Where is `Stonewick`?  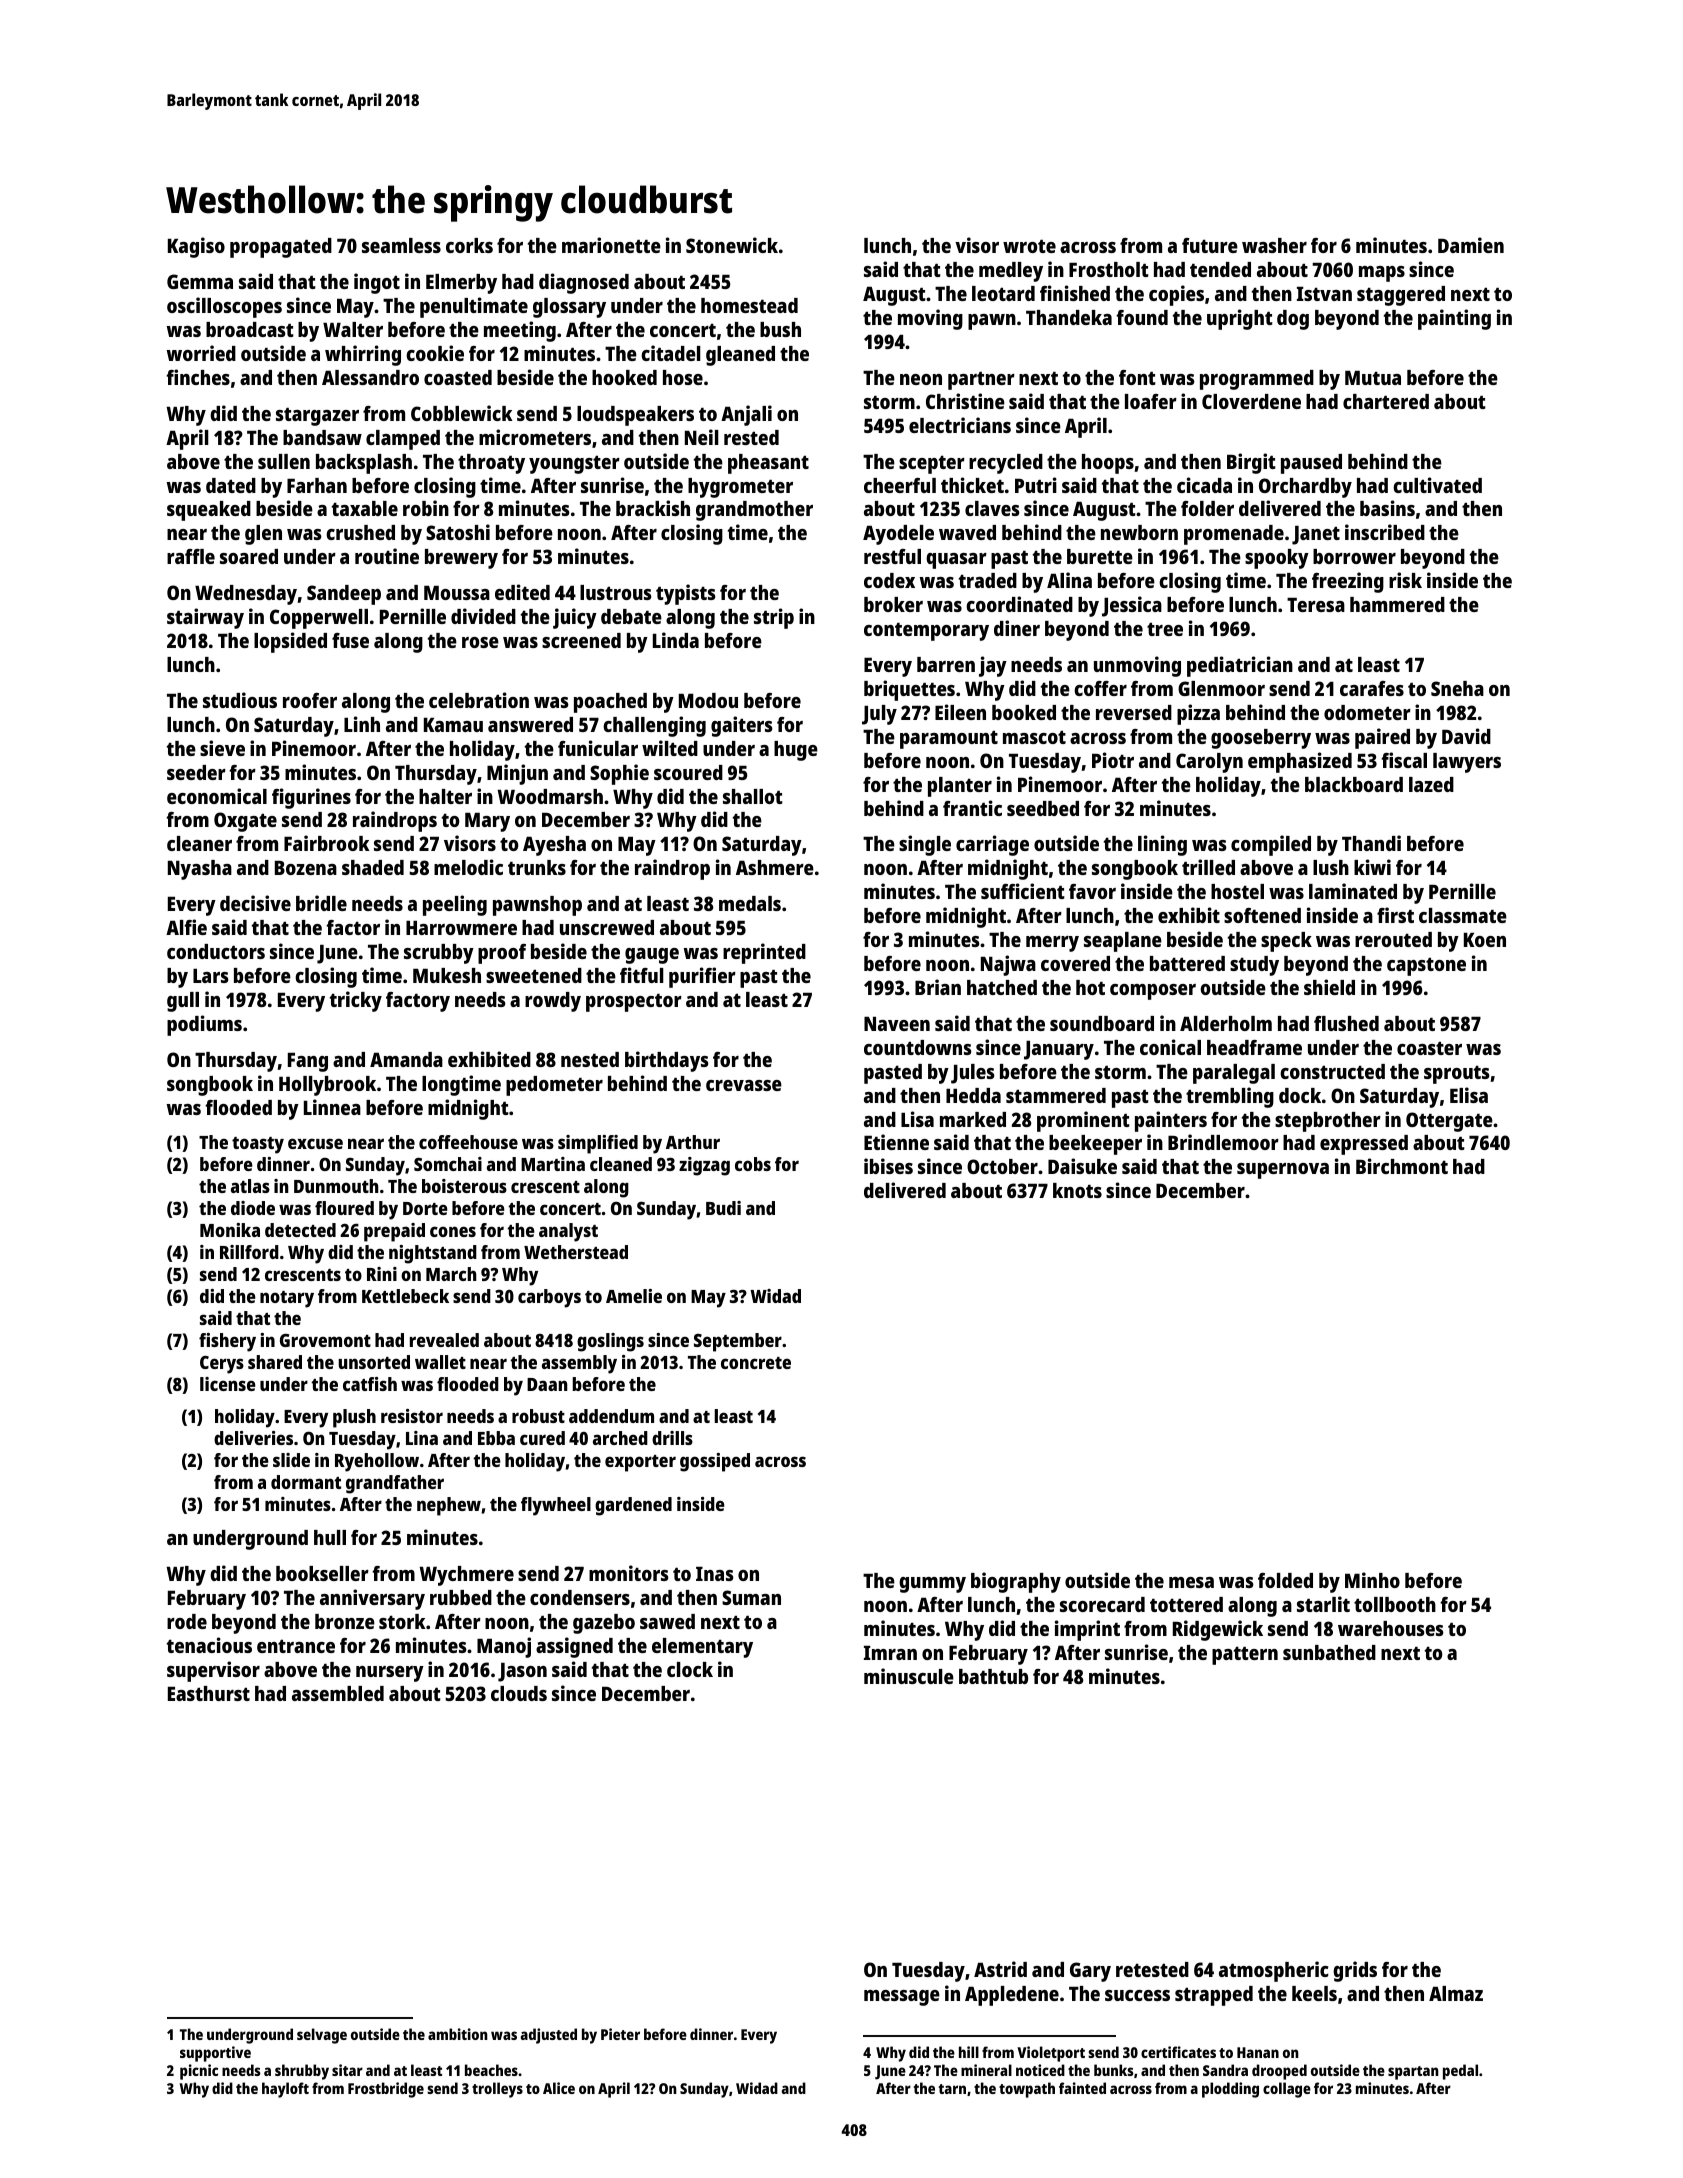
Stonewick is located at coordinates (732, 245).
